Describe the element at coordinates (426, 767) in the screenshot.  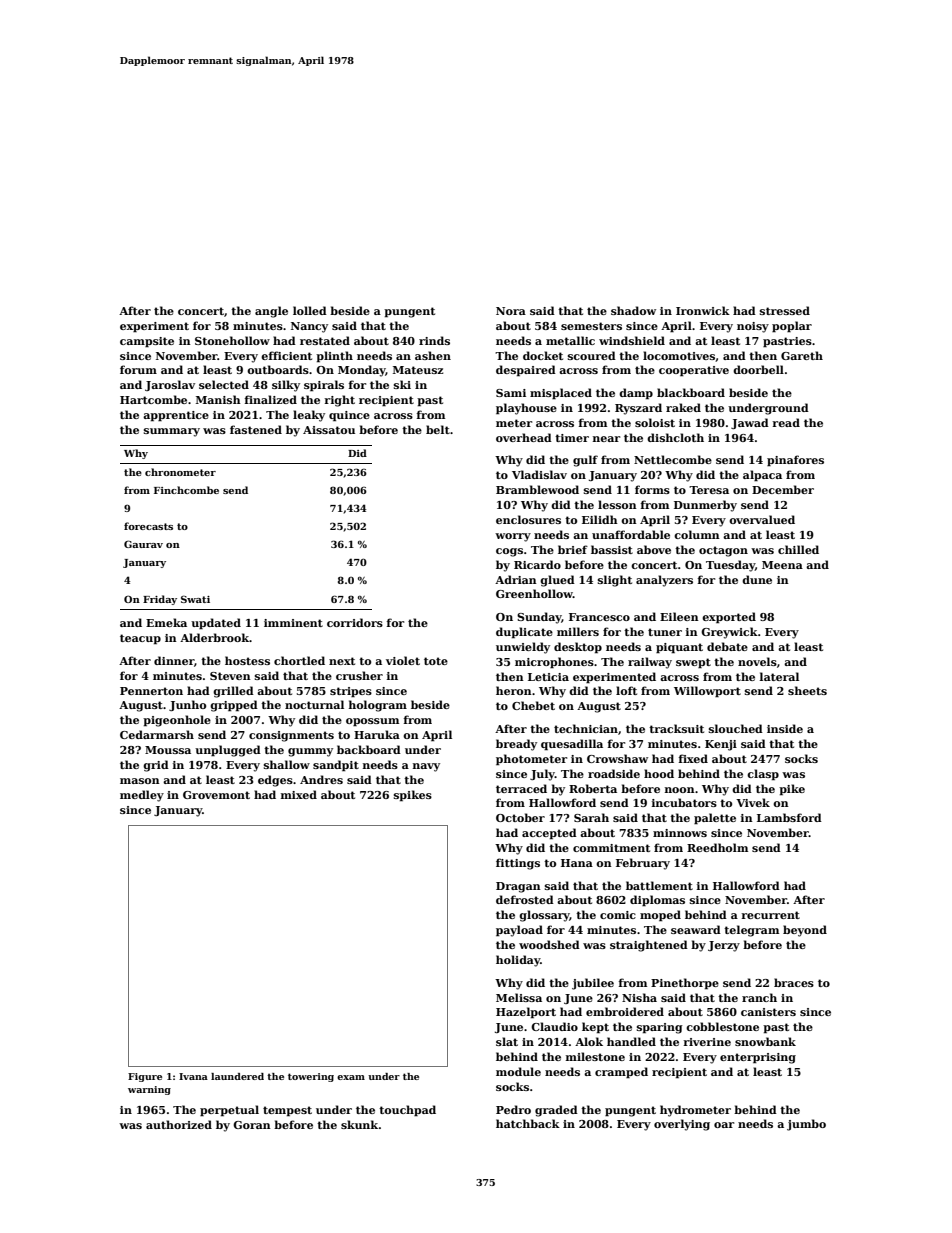
I see `navy` at that location.
